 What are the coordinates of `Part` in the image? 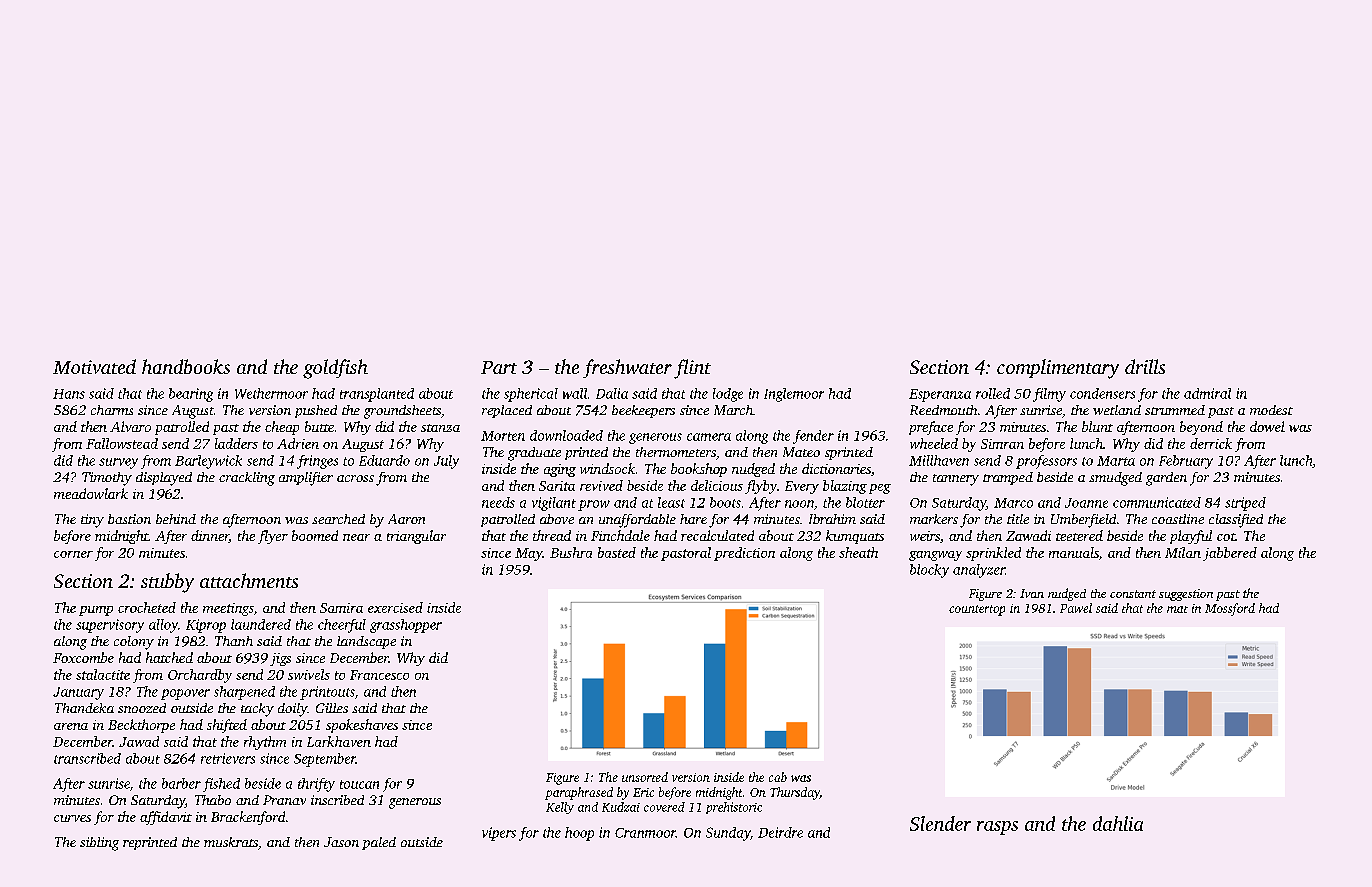 It's located at (499, 367).
